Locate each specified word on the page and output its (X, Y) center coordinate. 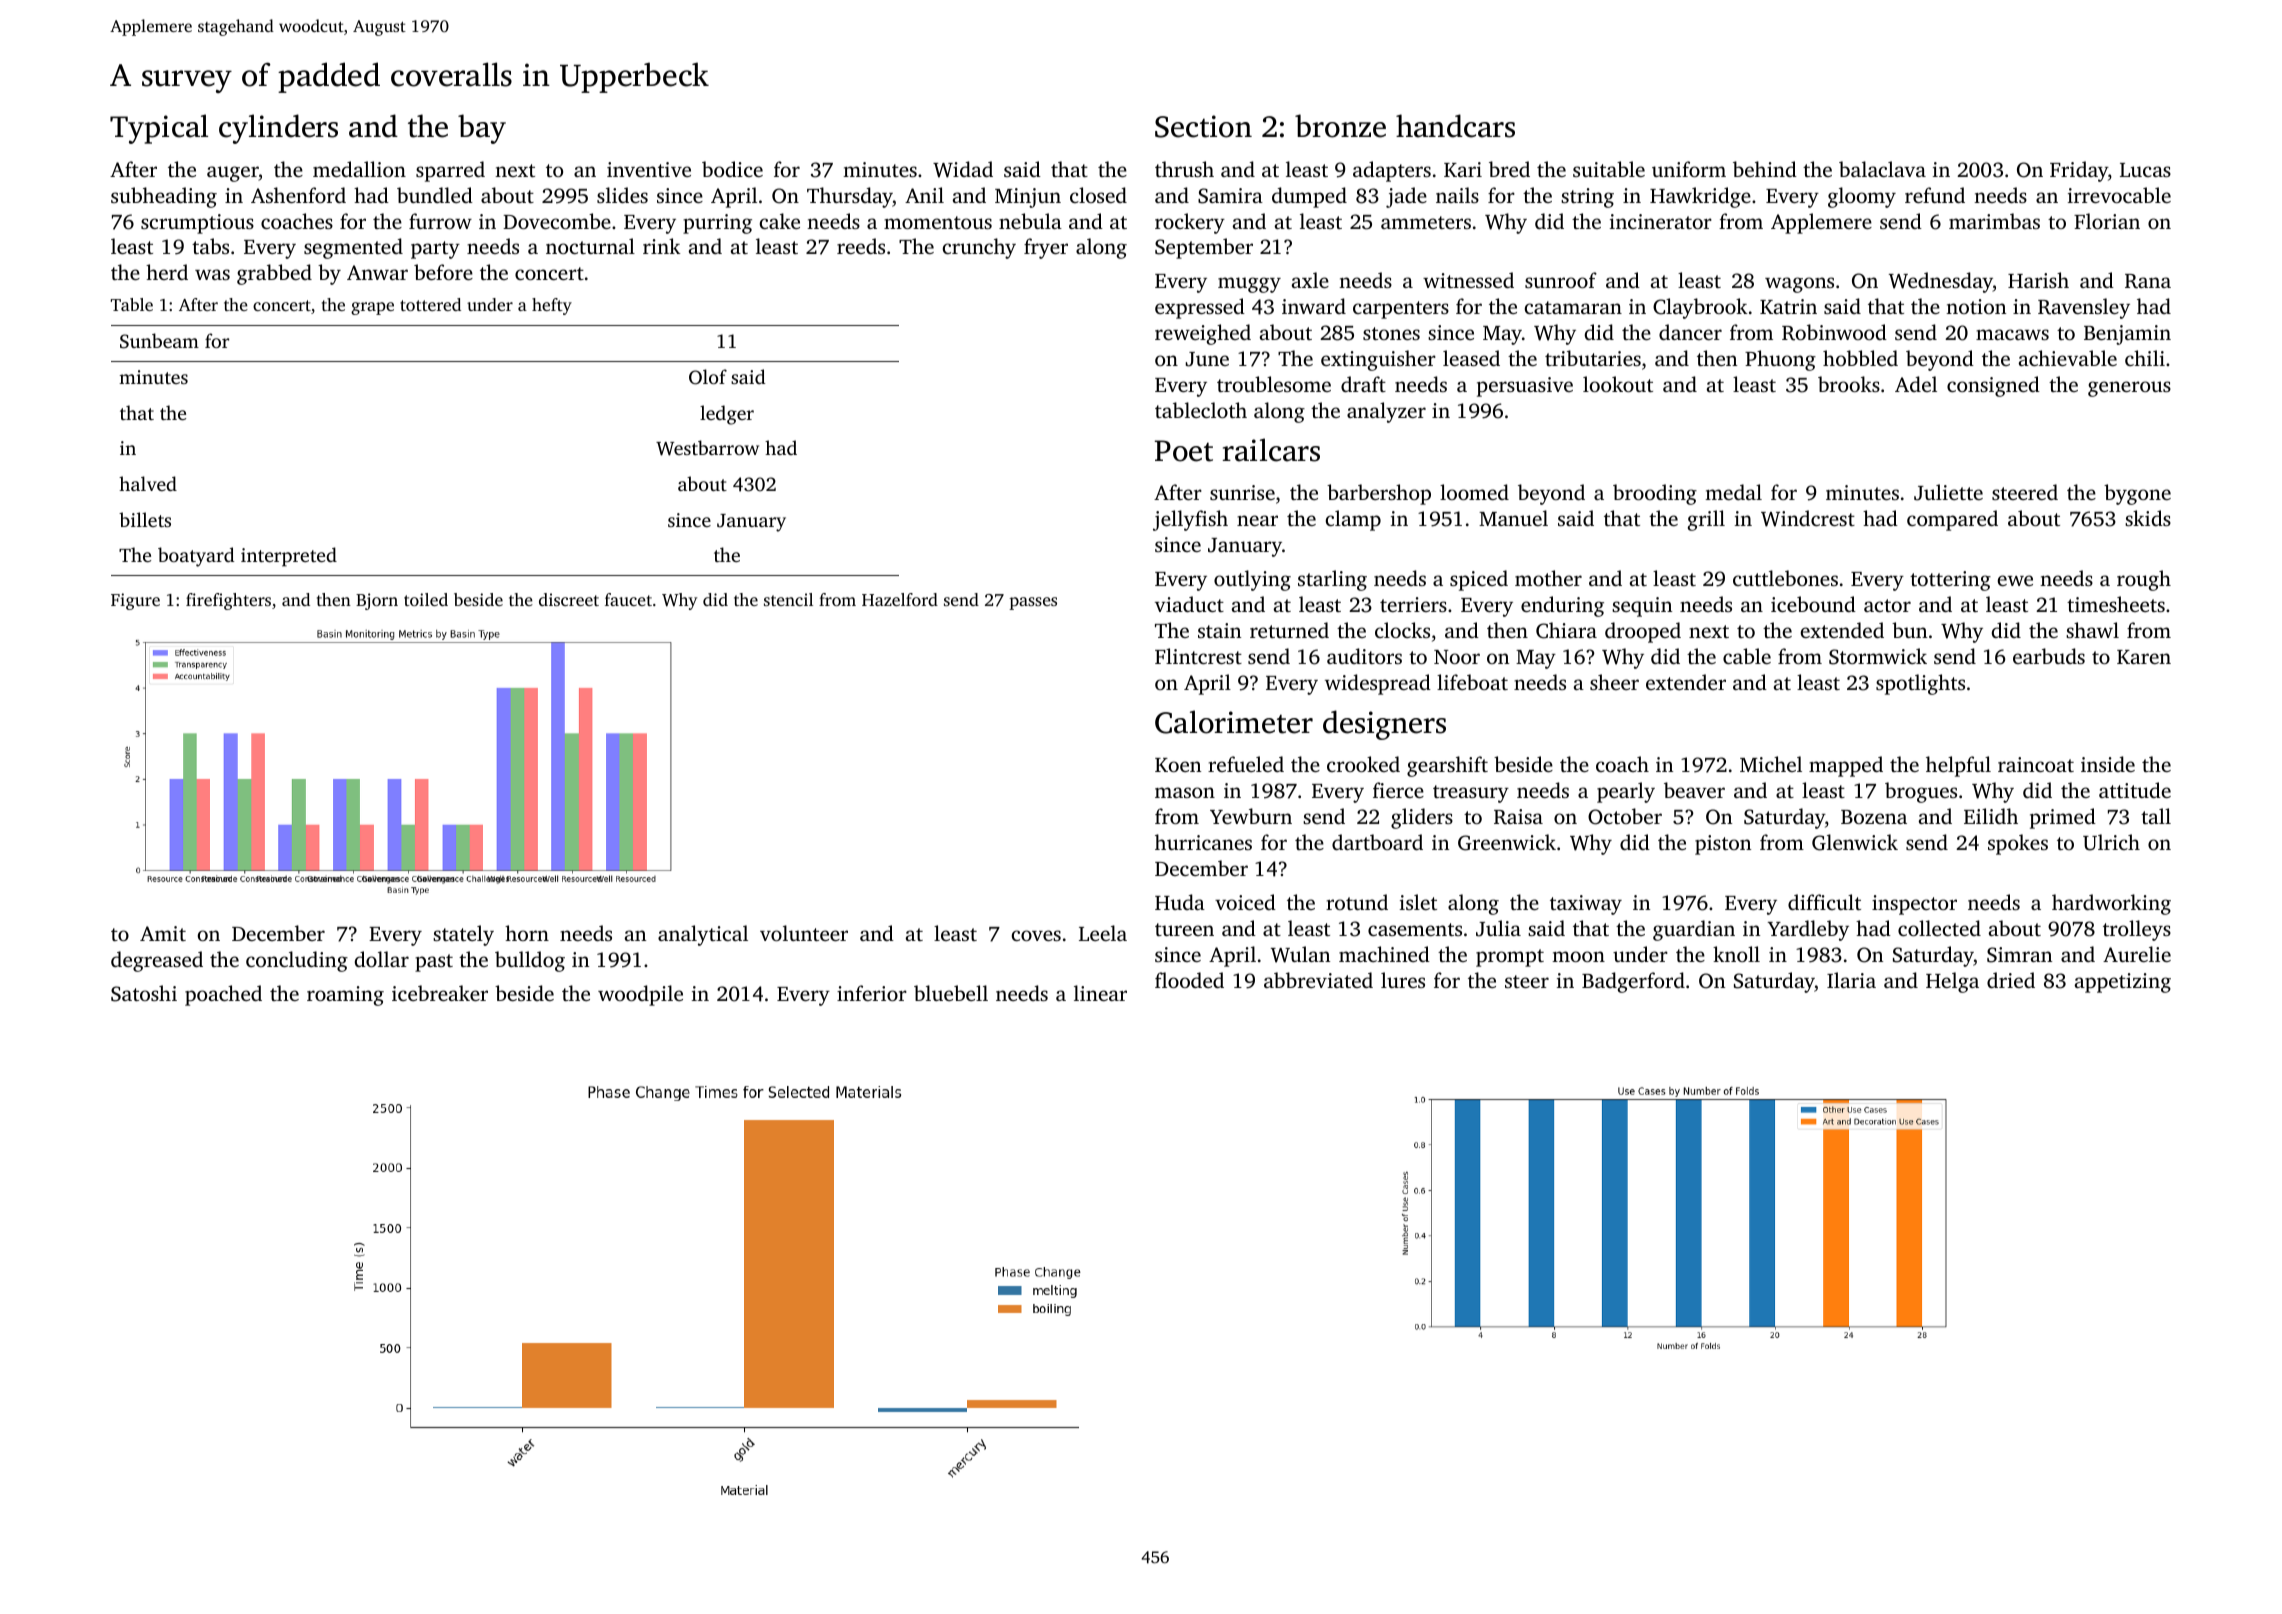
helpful (1958, 766)
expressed (1200, 308)
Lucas (2145, 170)
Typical (159, 129)
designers (1384, 725)
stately (463, 935)
